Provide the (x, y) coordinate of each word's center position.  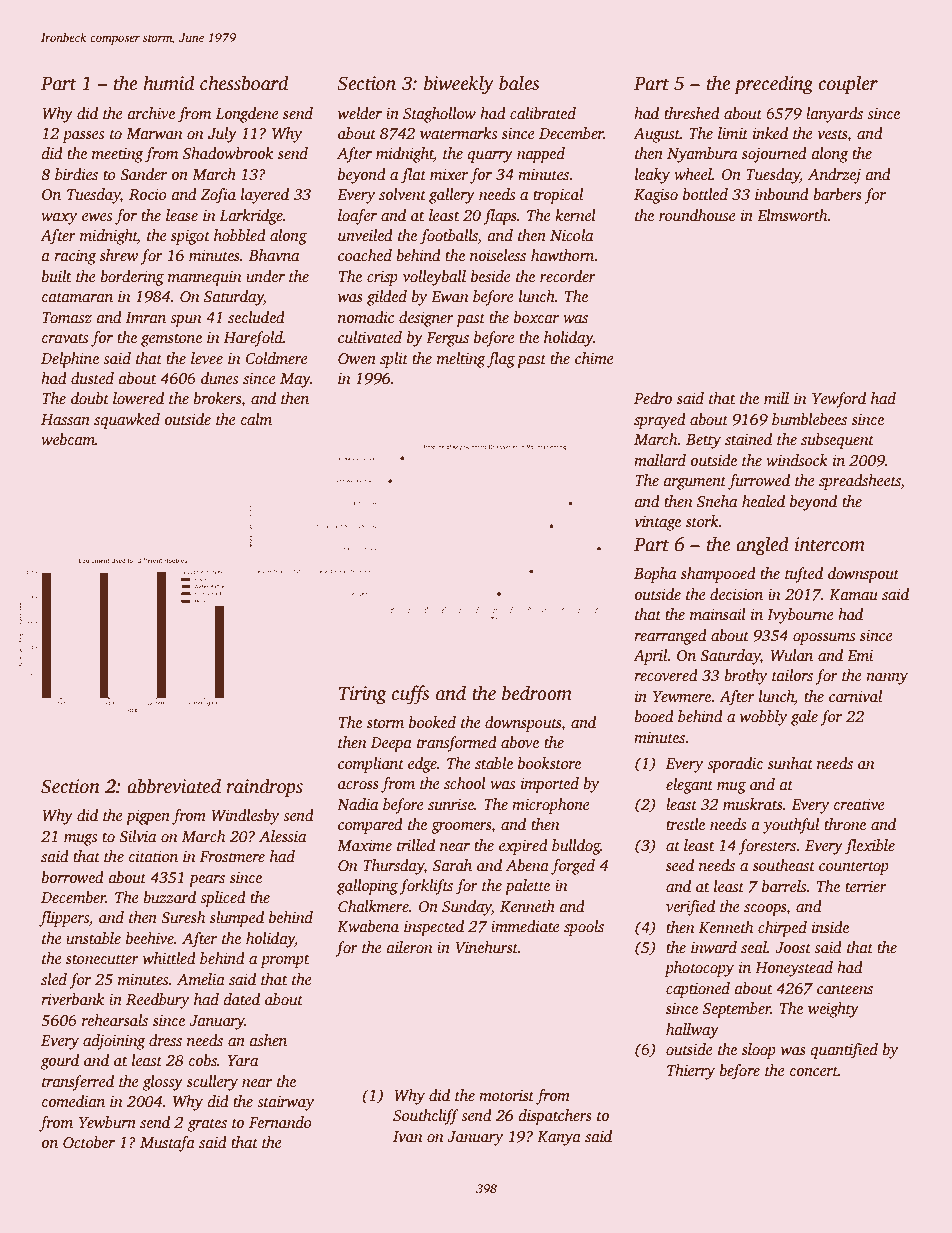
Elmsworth (792, 215)
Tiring (362, 695)
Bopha (655, 575)
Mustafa (167, 1144)
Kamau (853, 594)
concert (814, 1071)
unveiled (365, 235)
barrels (784, 886)
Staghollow (439, 115)
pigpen (148, 817)
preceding (773, 85)
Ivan (408, 1136)
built (56, 276)
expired (523, 847)
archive (151, 113)
